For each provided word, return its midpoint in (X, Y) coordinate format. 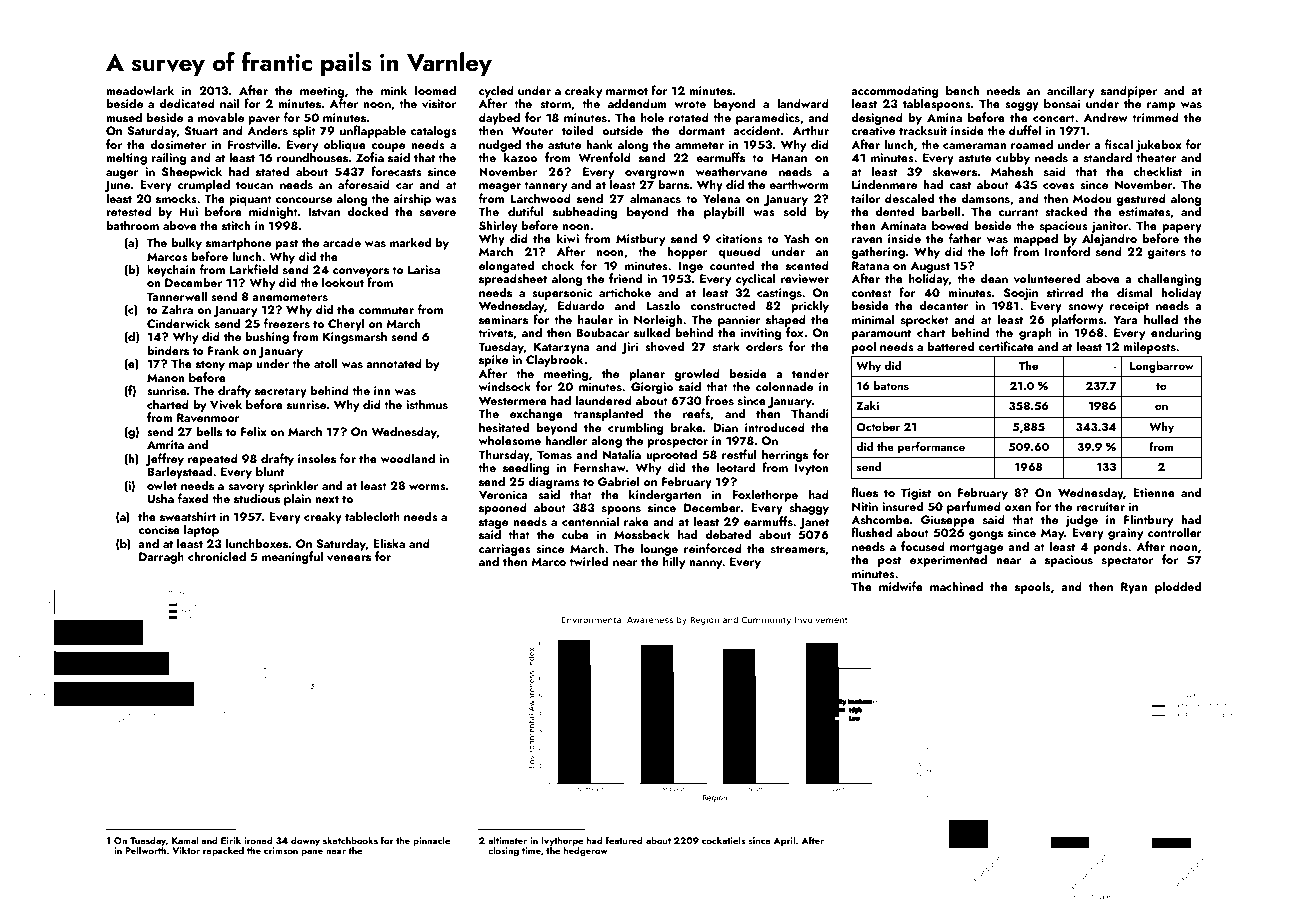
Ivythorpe (562, 841)
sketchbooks (350, 840)
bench (962, 90)
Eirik (231, 840)
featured (624, 840)
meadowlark (140, 90)
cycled (496, 91)
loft (1000, 251)
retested (129, 211)
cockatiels (723, 840)
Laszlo (663, 305)
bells (209, 431)
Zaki (867, 405)
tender (810, 373)
